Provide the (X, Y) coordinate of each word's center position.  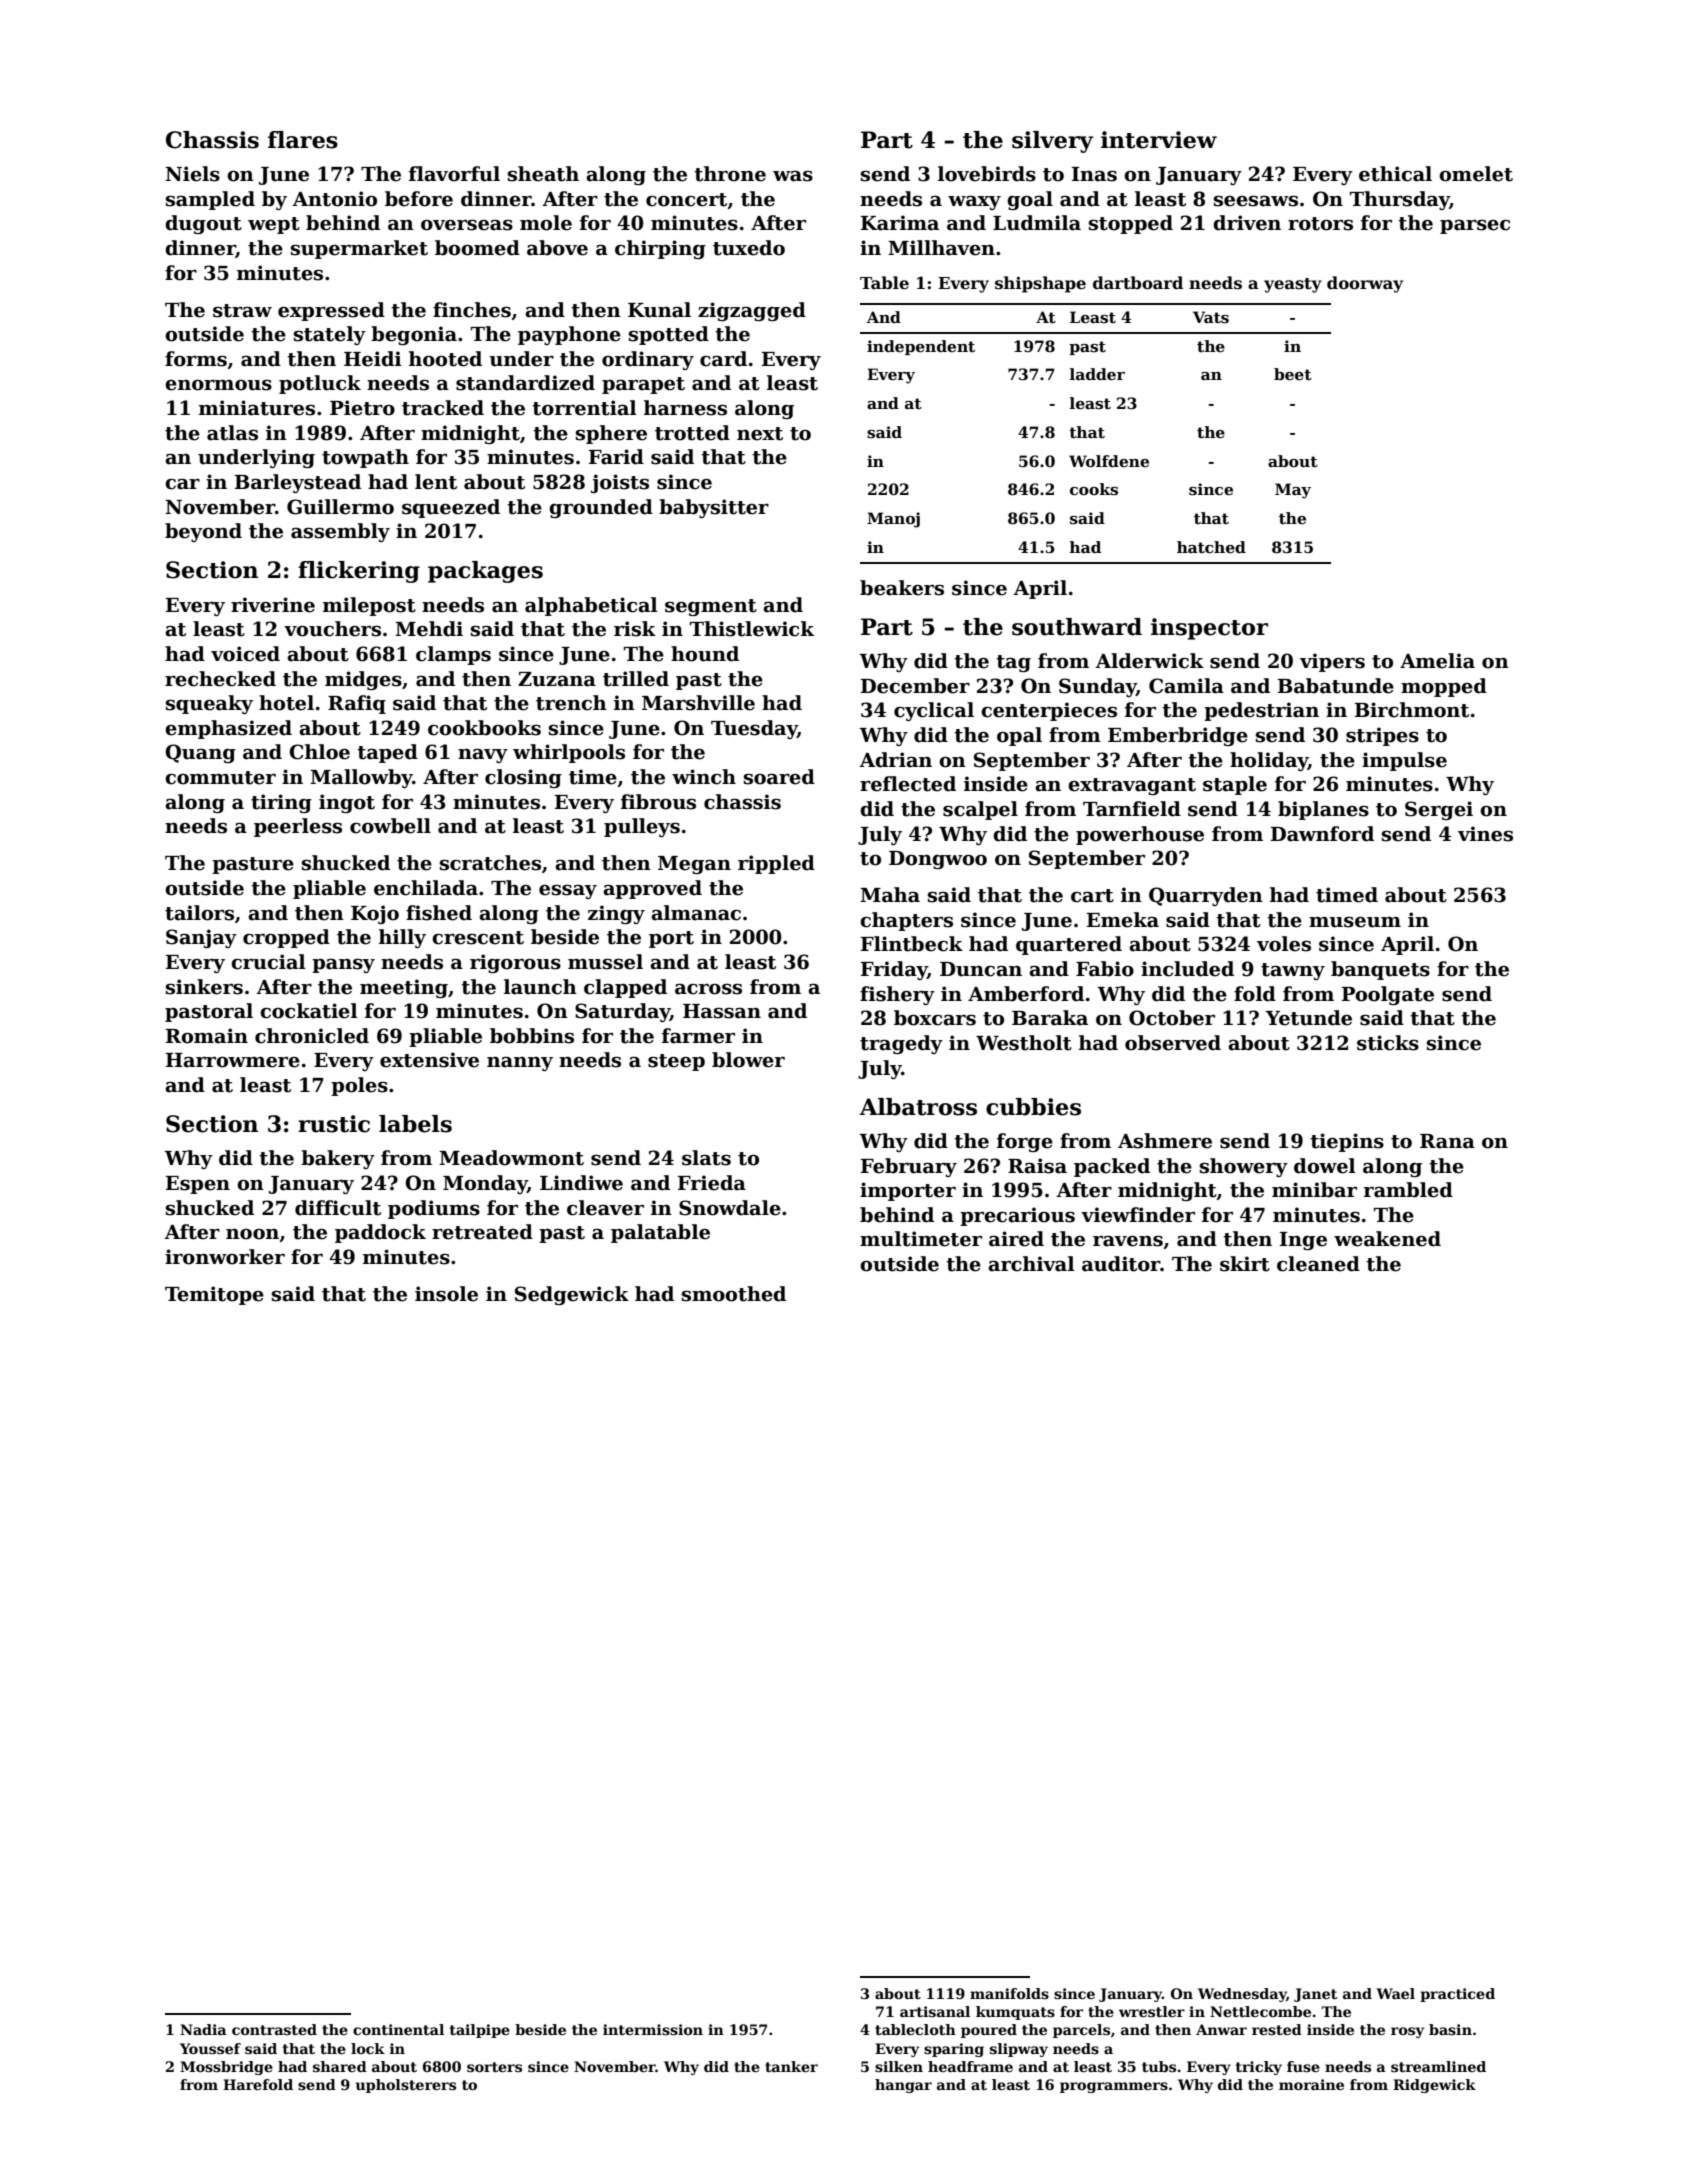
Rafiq (357, 704)
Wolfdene (1109, 461)
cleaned (1318, 1264)
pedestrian (1261, 711)
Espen (198, 1185)
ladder (1097, 374)
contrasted (274, 2029)
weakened (1387, 1239)
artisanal (935, 2011)
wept (274, 225)
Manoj (893, 520)
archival (1031, 1264)
